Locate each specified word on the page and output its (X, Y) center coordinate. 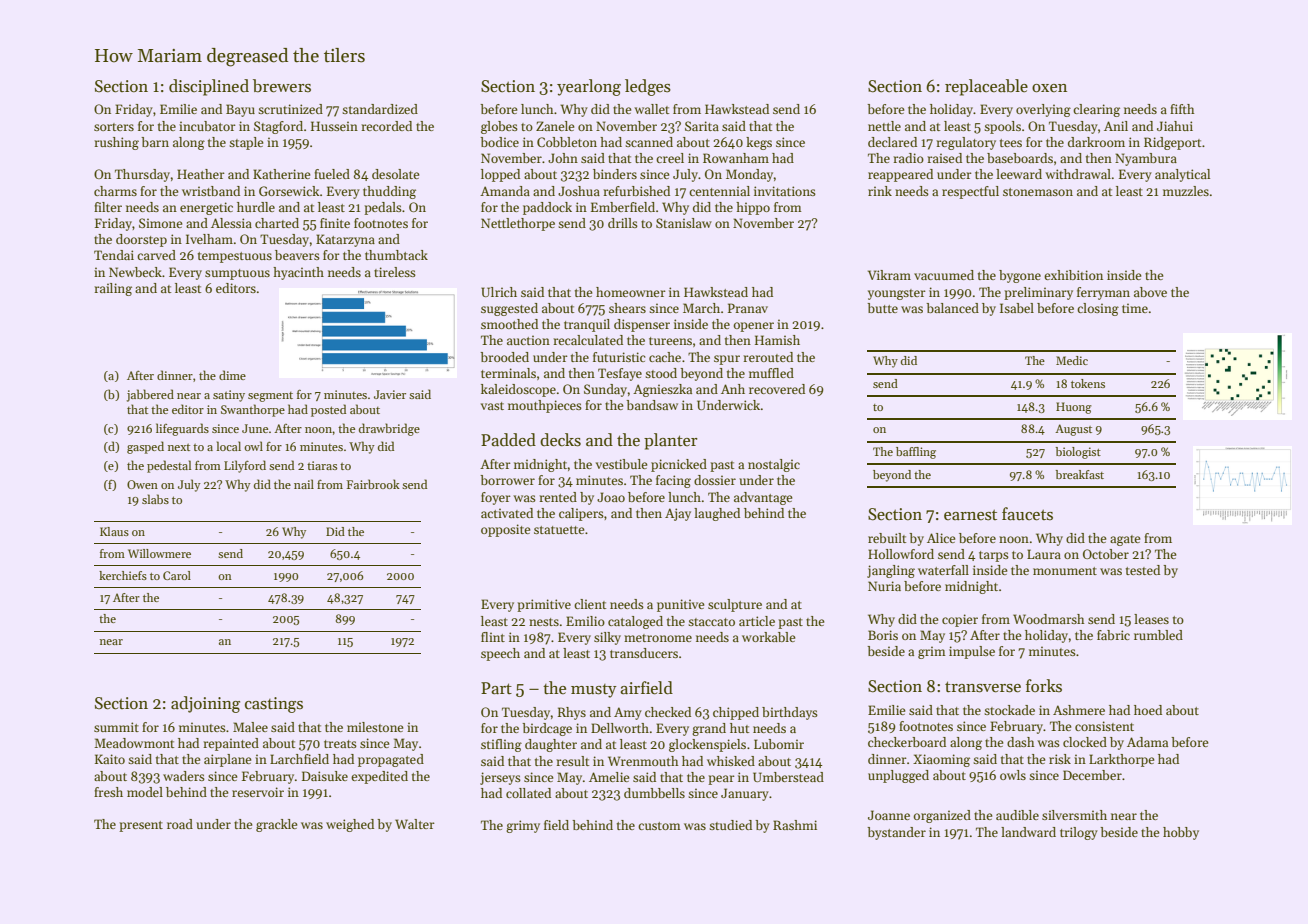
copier (960, 620)
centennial (719, 191)
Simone (161, 223)
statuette (559, 530)
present (141, 826)
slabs (155, 499)
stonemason (1038, 192)
